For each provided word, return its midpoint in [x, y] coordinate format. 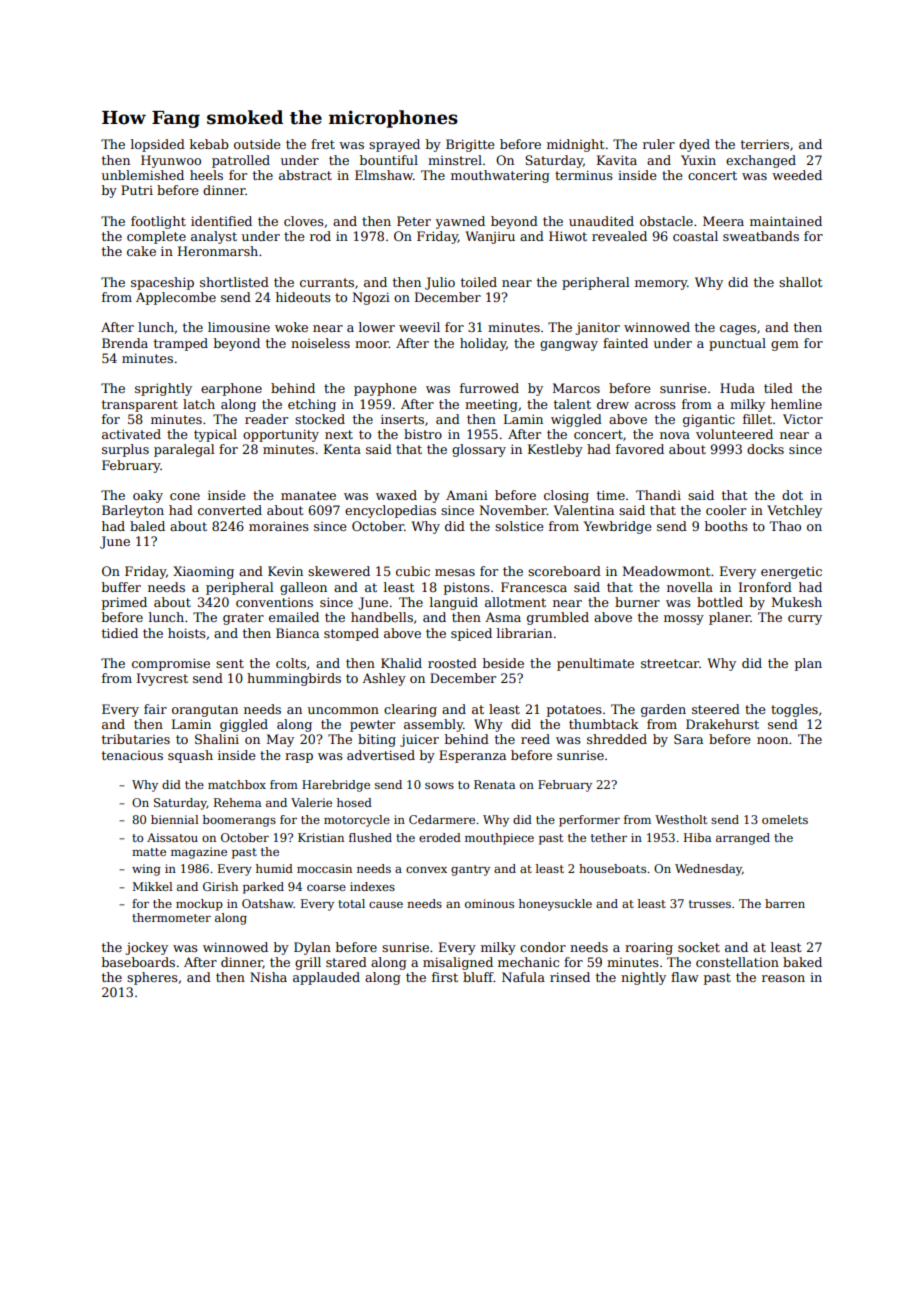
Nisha [268, 977]
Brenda [125, 343]
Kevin [285, 571]
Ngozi [371, 298]
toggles [794, 710]
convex [426, 869]
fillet [757, 419]
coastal [695, 236]
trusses [710, 904]
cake [141, 251]
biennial [175, 819]
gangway [569, 346]
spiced [471, 634]
